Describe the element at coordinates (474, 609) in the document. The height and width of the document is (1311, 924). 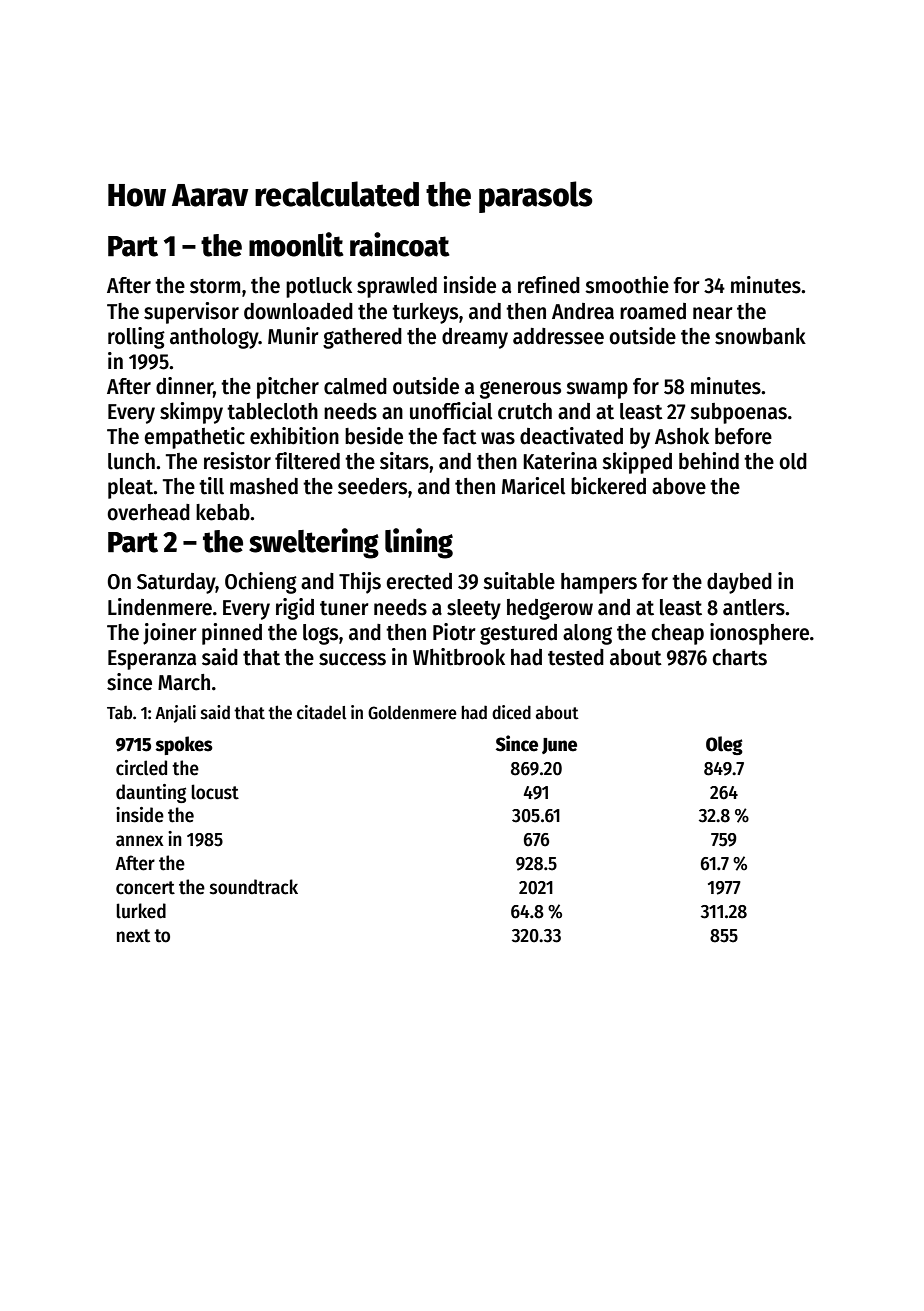
I see `sleety` at that location.
